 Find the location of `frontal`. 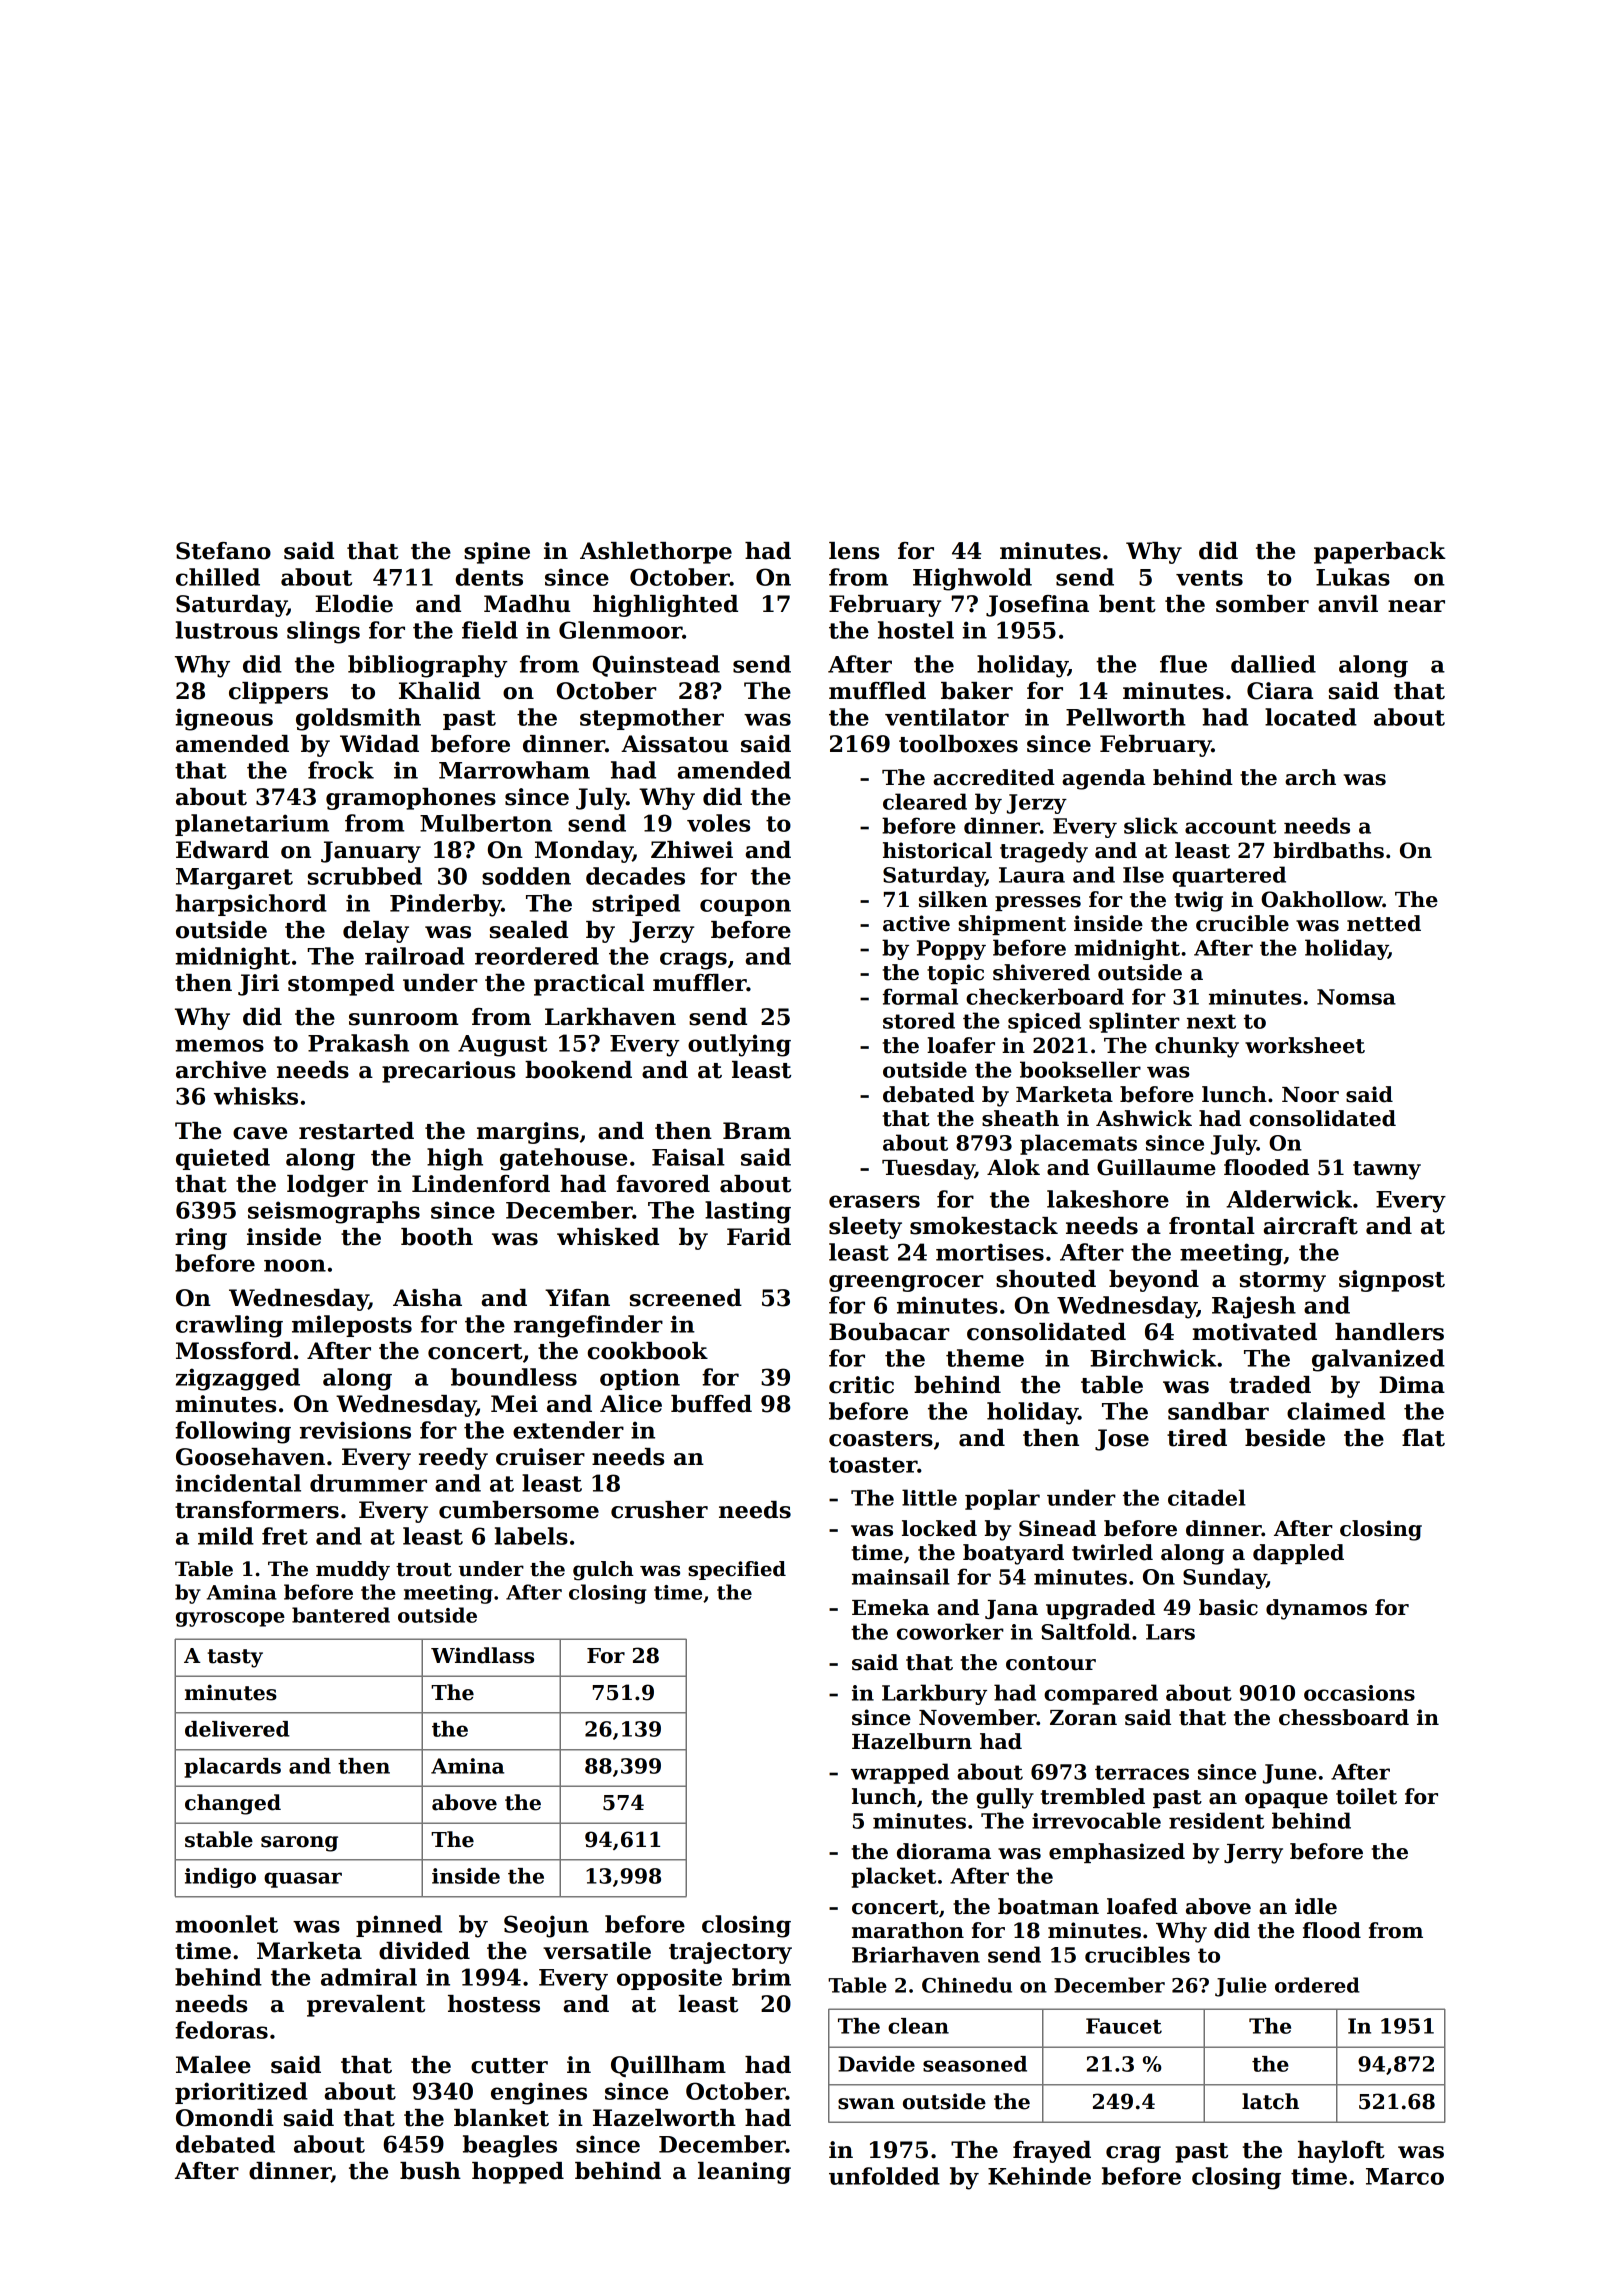

frontal is located at coordinates (1212, 1226).
